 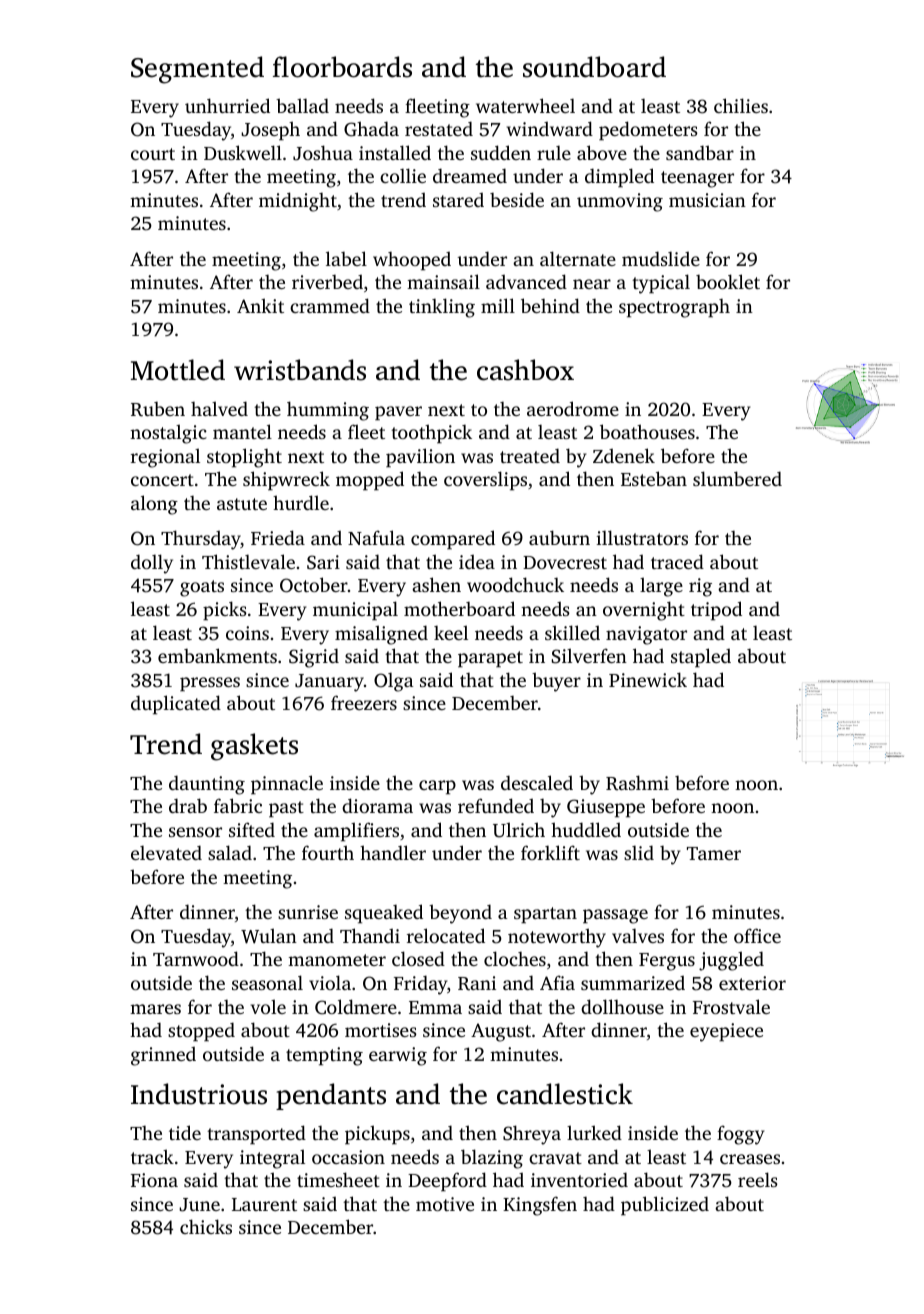 I want to click on court, so click(x=153, y=154).
